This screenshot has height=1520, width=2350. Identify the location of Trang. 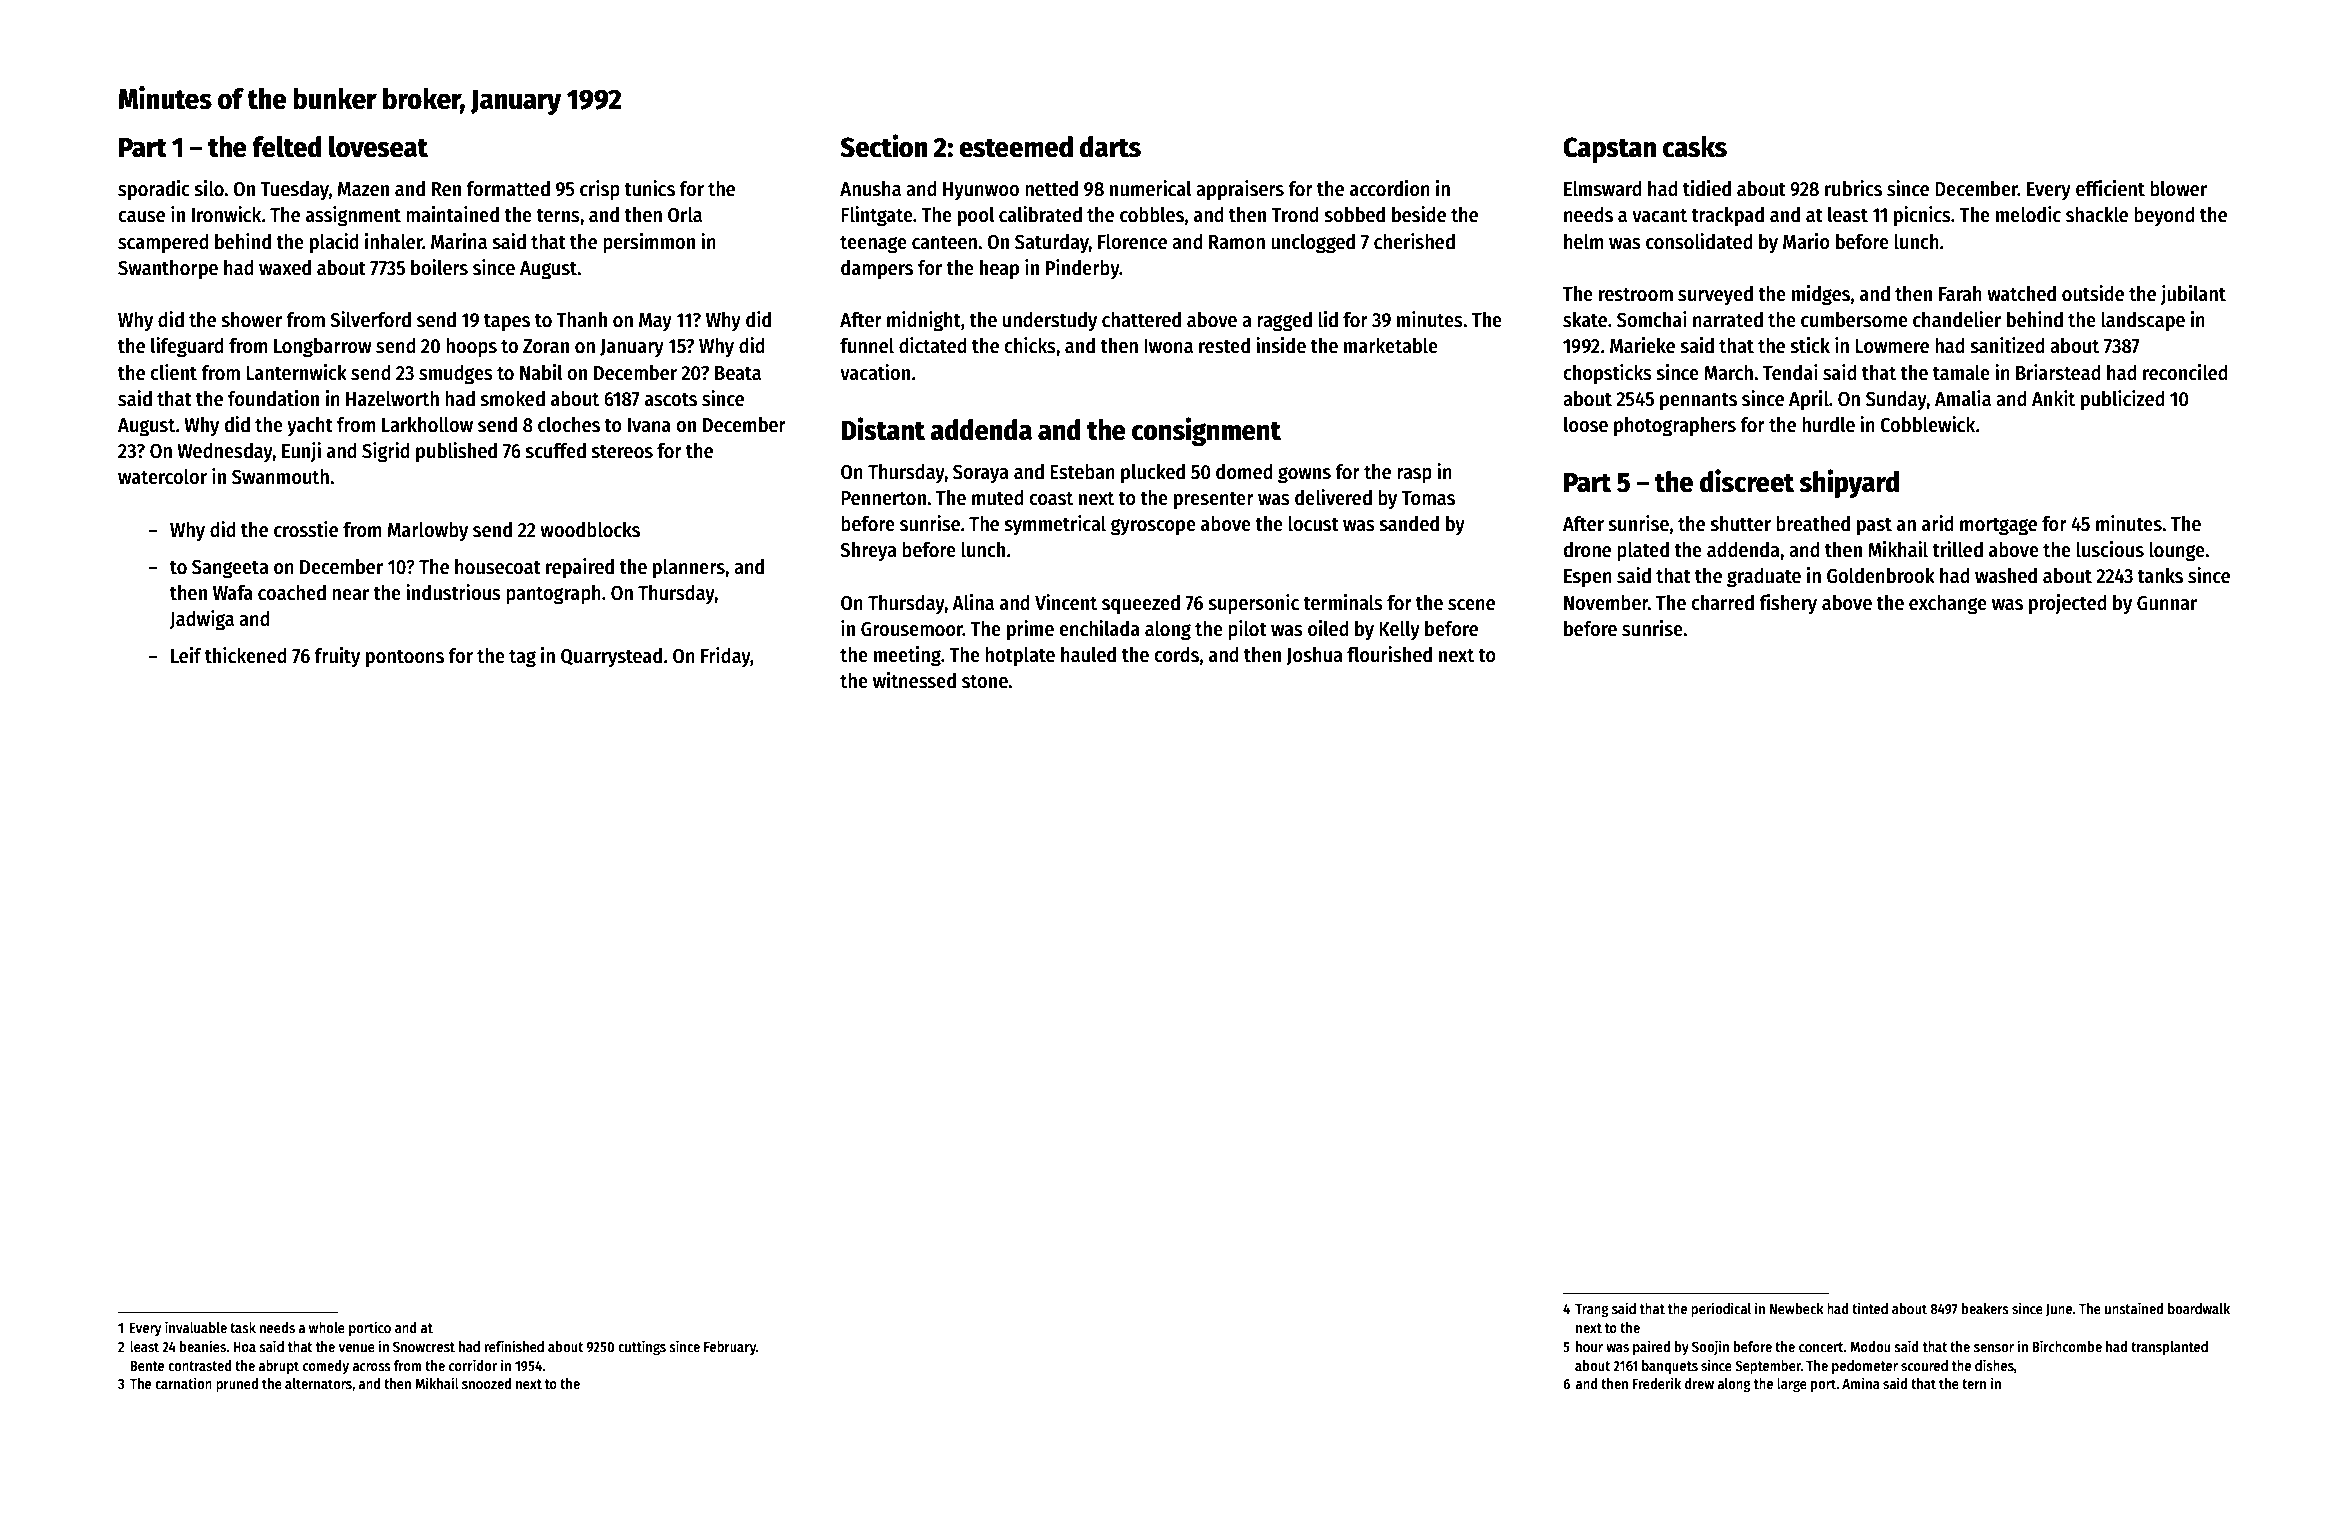
(1592, 1310).
